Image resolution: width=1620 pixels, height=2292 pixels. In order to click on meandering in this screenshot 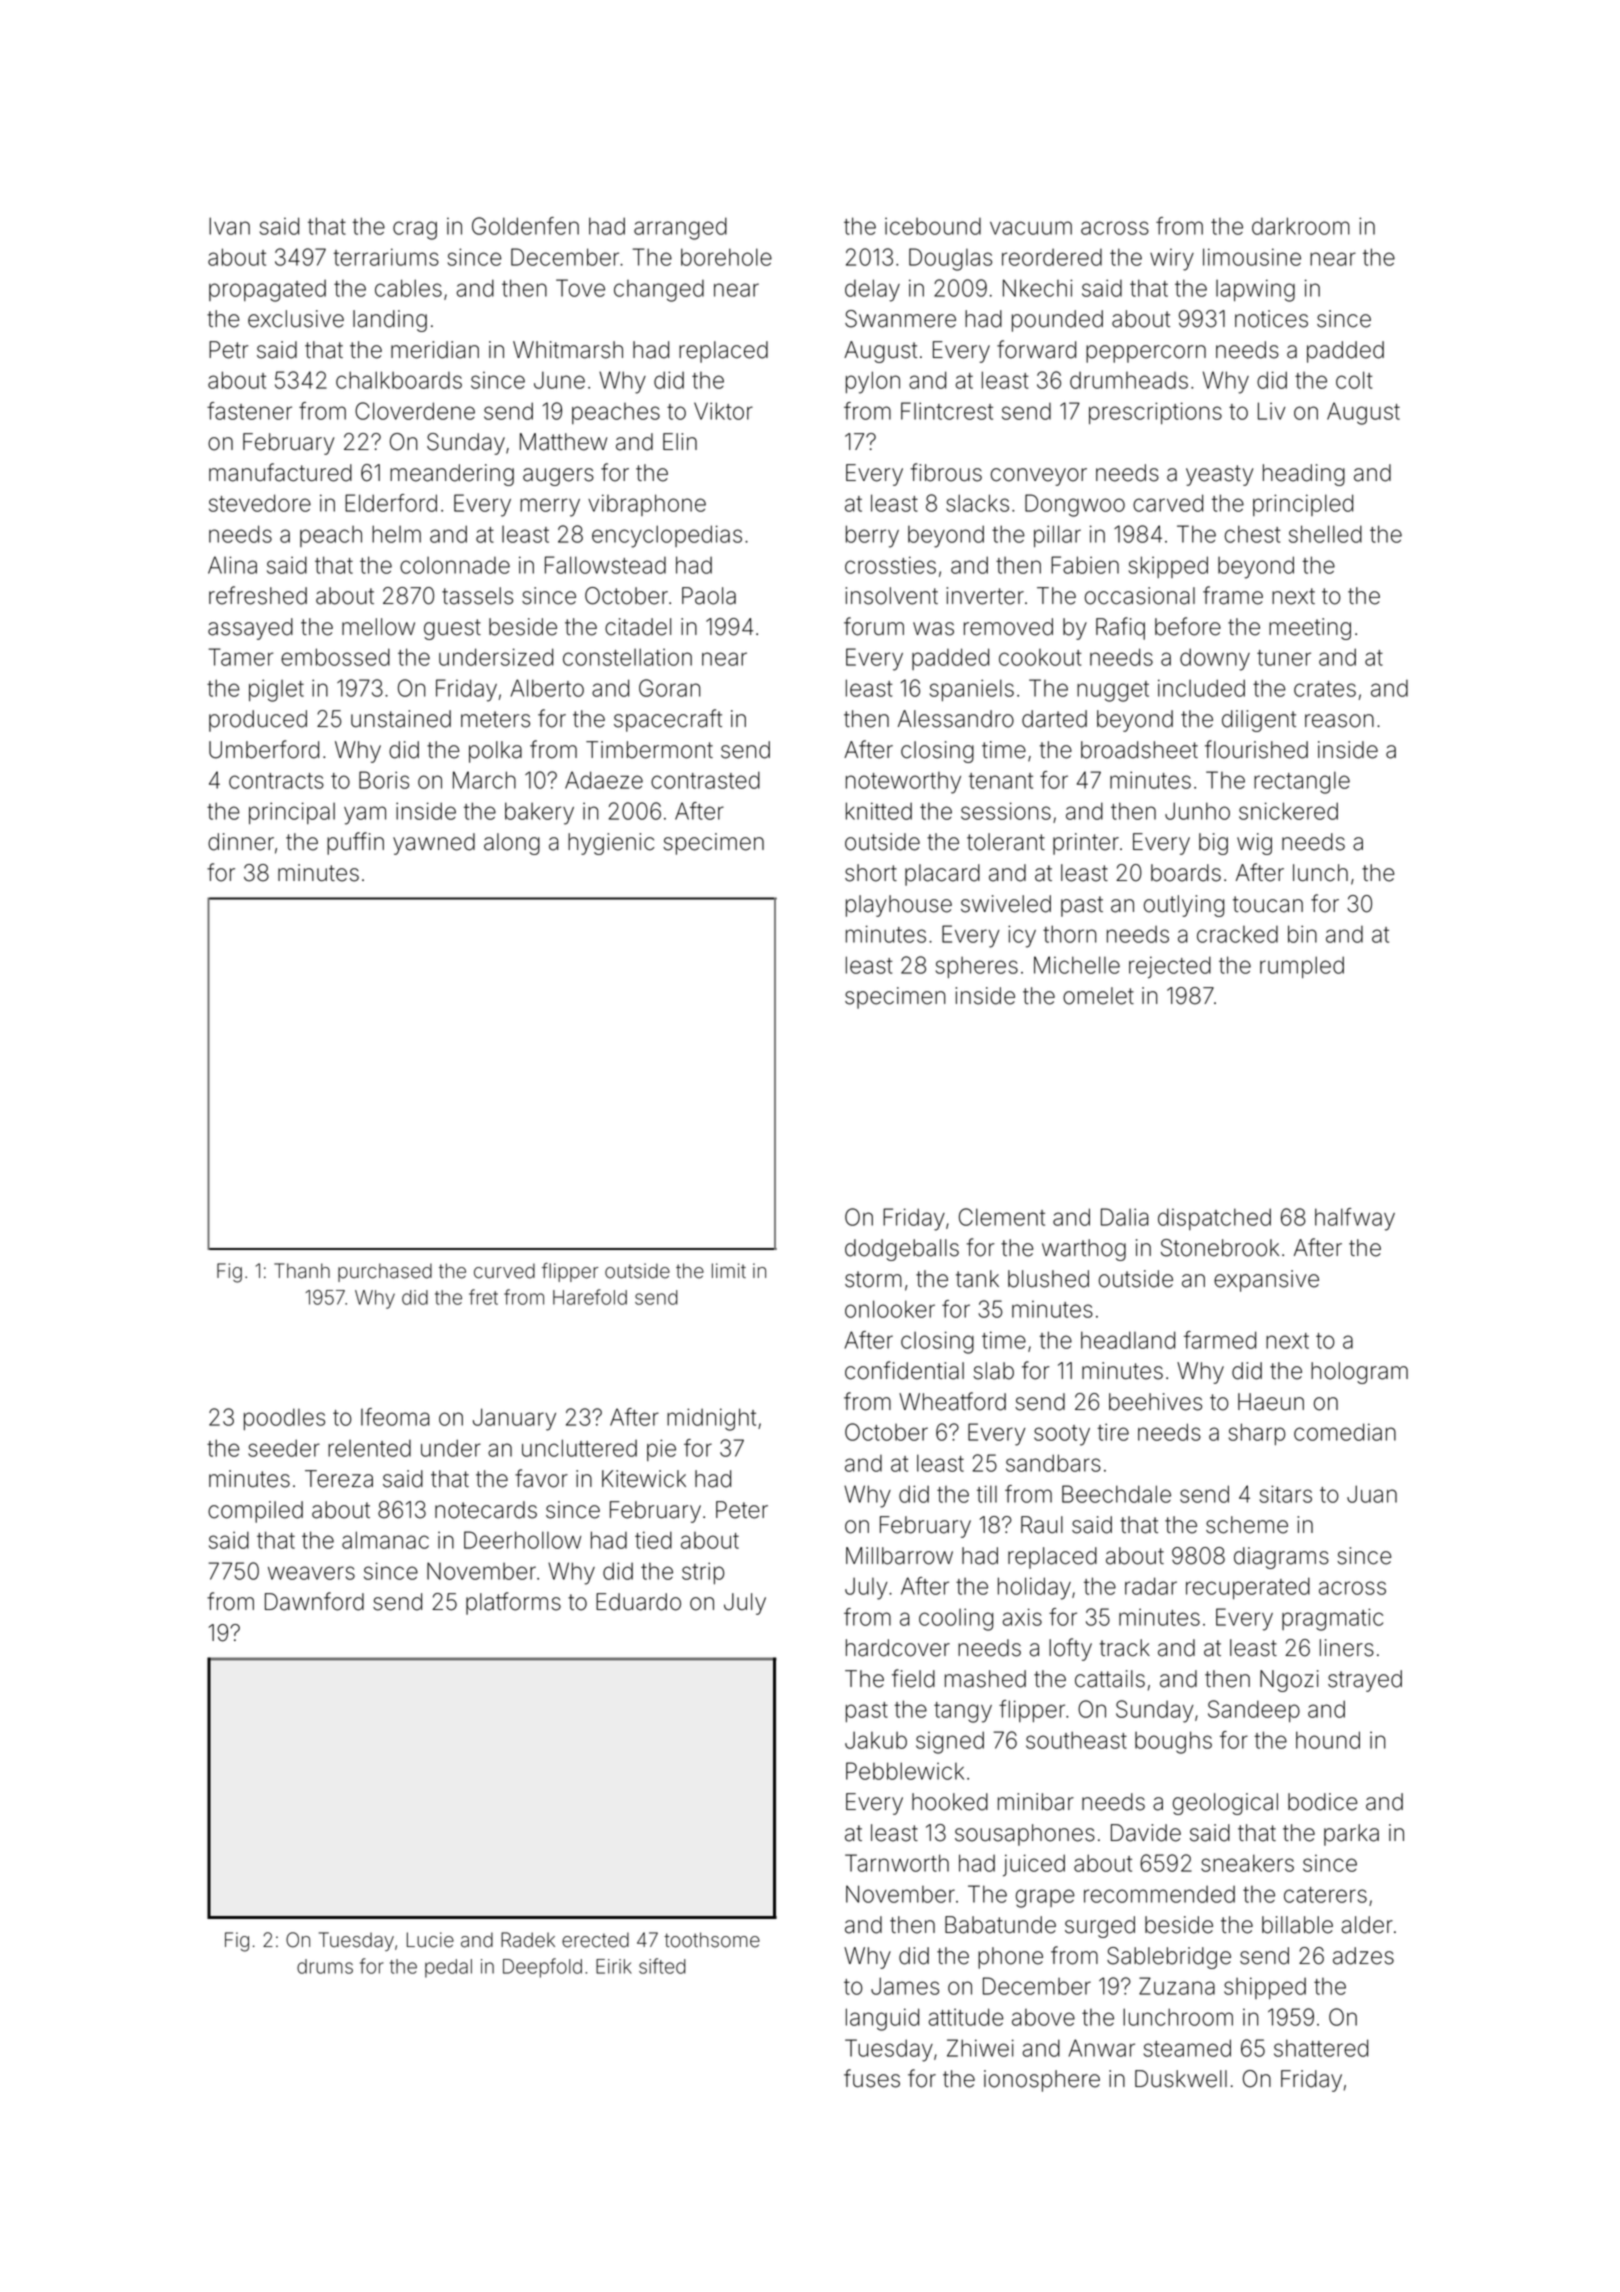, I will do `click(452, 475)`.
